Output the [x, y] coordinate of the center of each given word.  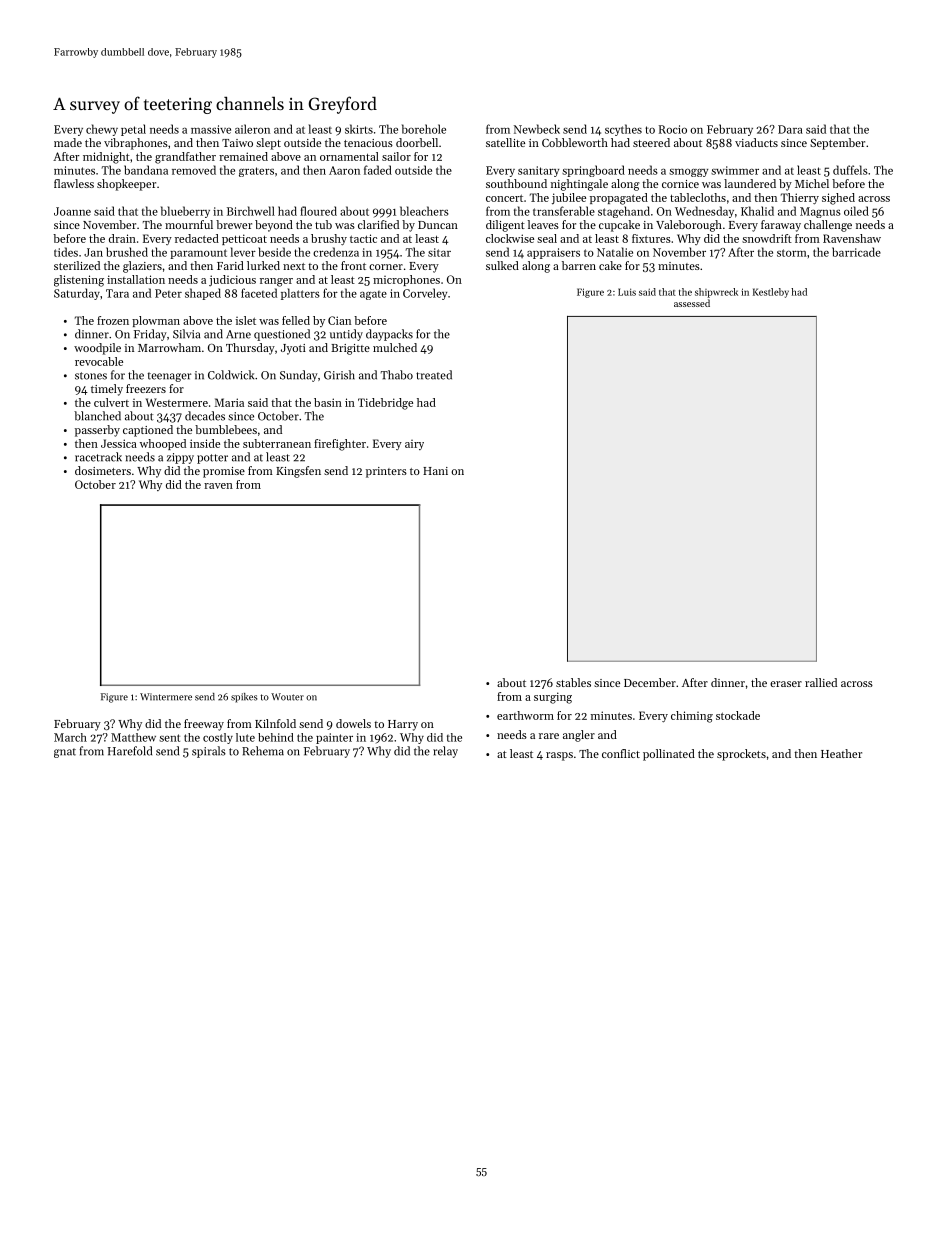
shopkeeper [126, 185]
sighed [838, 199]
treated [434, 375]
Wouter [287, 697]
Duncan [438, 225]
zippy [180, 458]
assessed [692, 303]
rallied [821, 682]
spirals [209, 752]
